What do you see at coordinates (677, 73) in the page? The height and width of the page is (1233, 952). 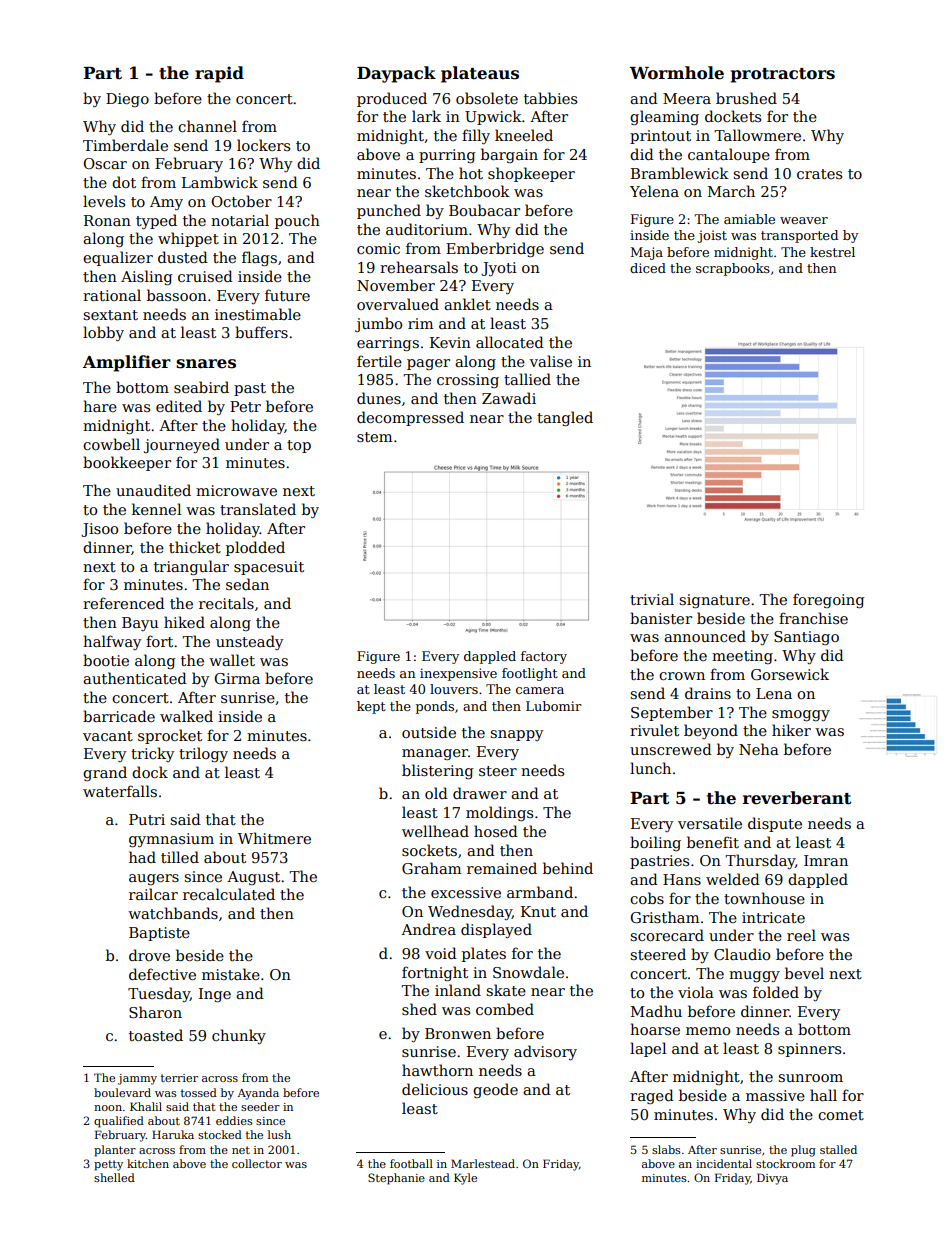 I see `Wormhole` at bounding box center [677, 73].
